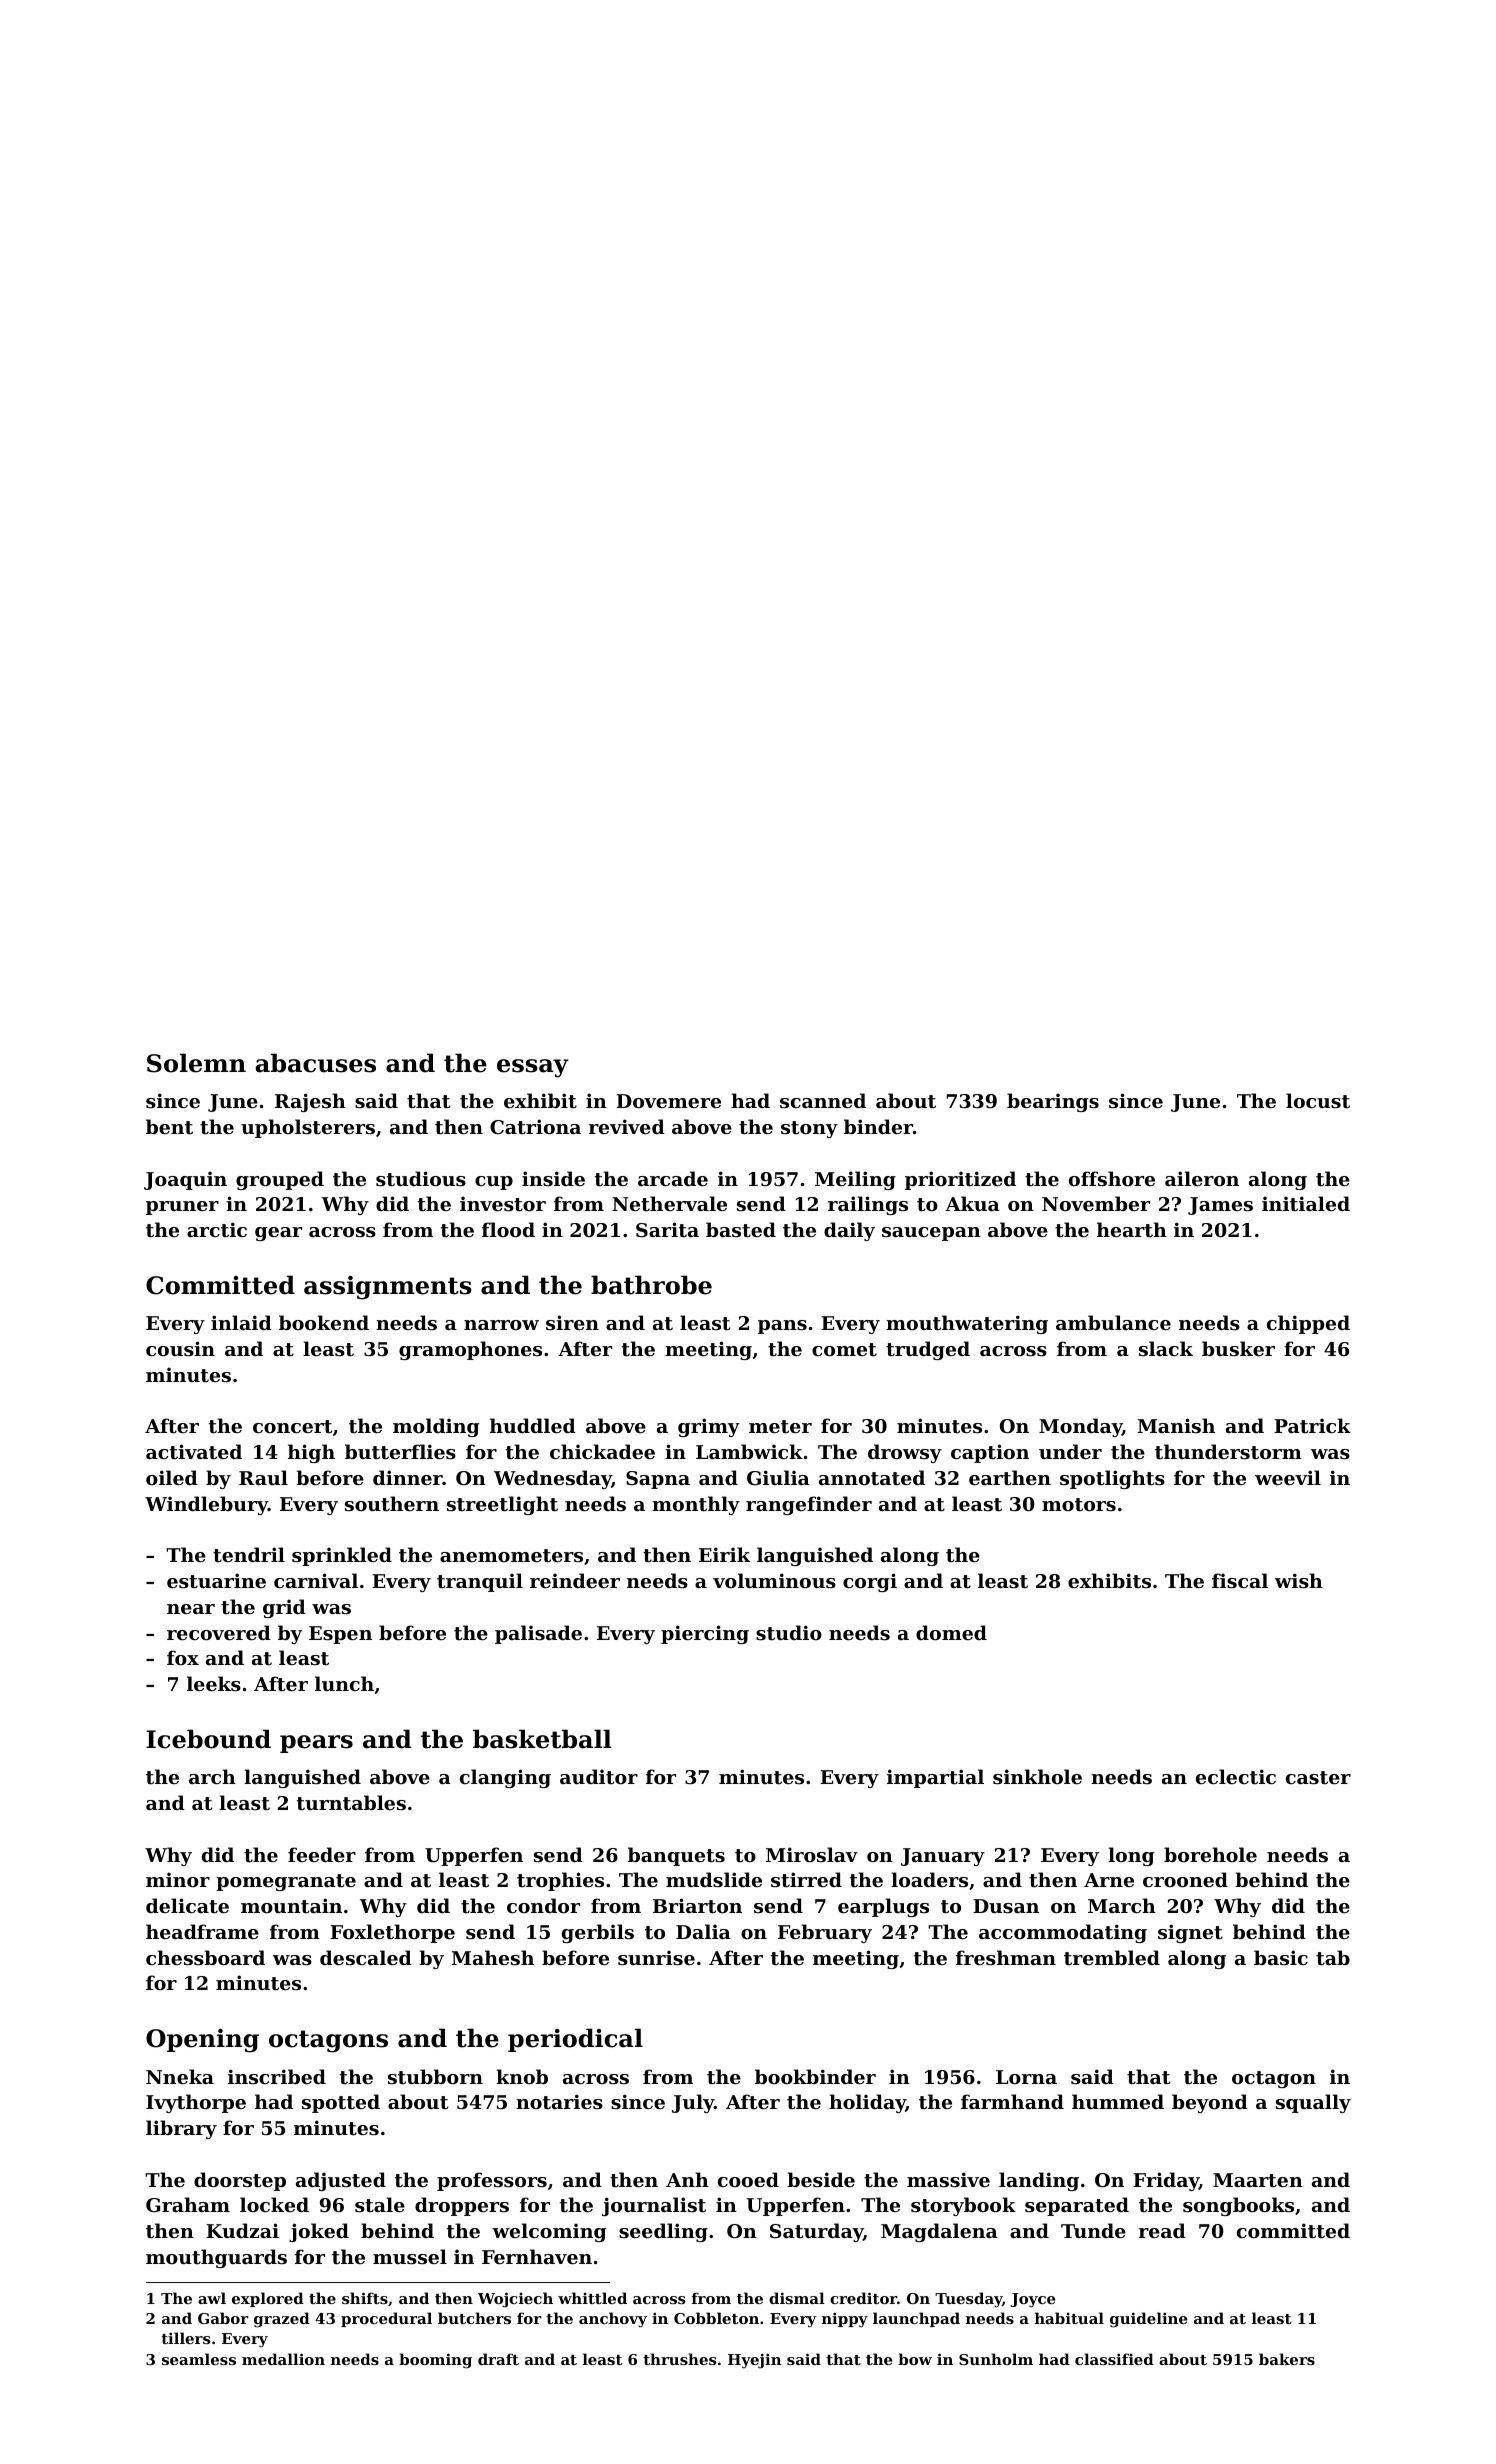 The image size is (1496, 2464). Describe the element at coordinates (1313, 2103) in the image. I see `squally` at that location.
